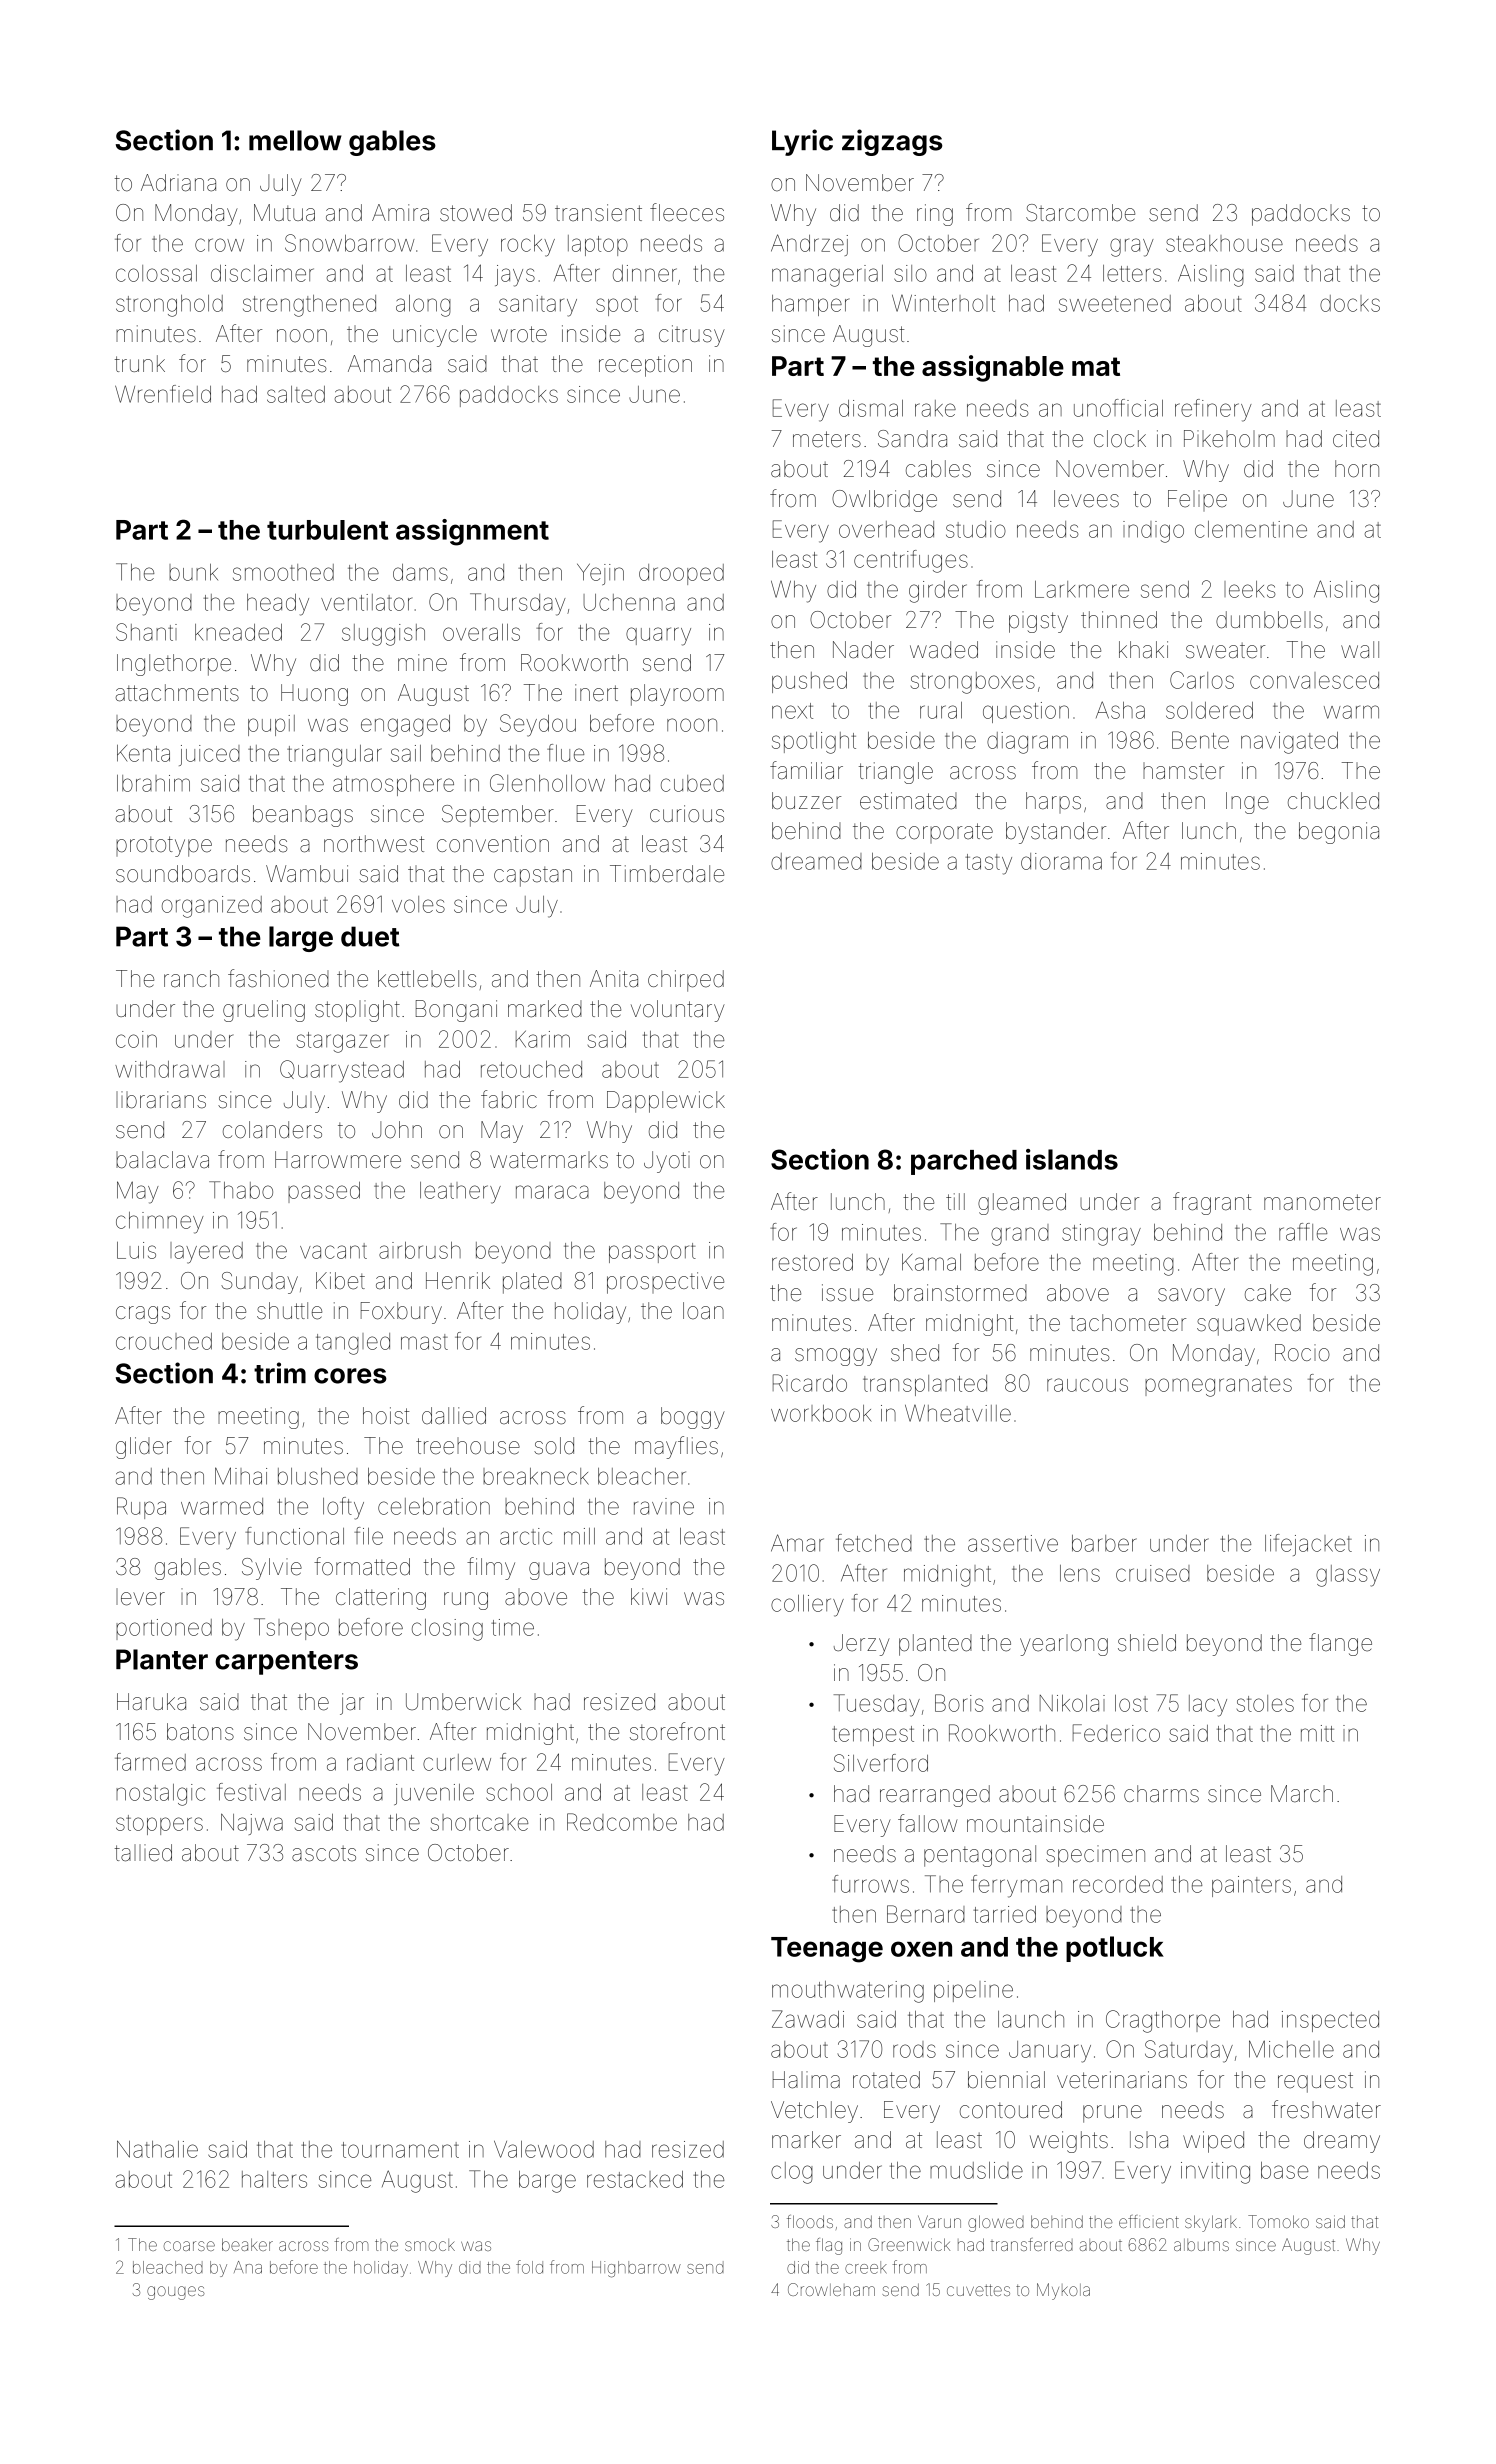 The image size is (1496, 2464). What do you see at coordinates (941, 710) in the document?
I see `rural` at bounding box center [941, 710].
